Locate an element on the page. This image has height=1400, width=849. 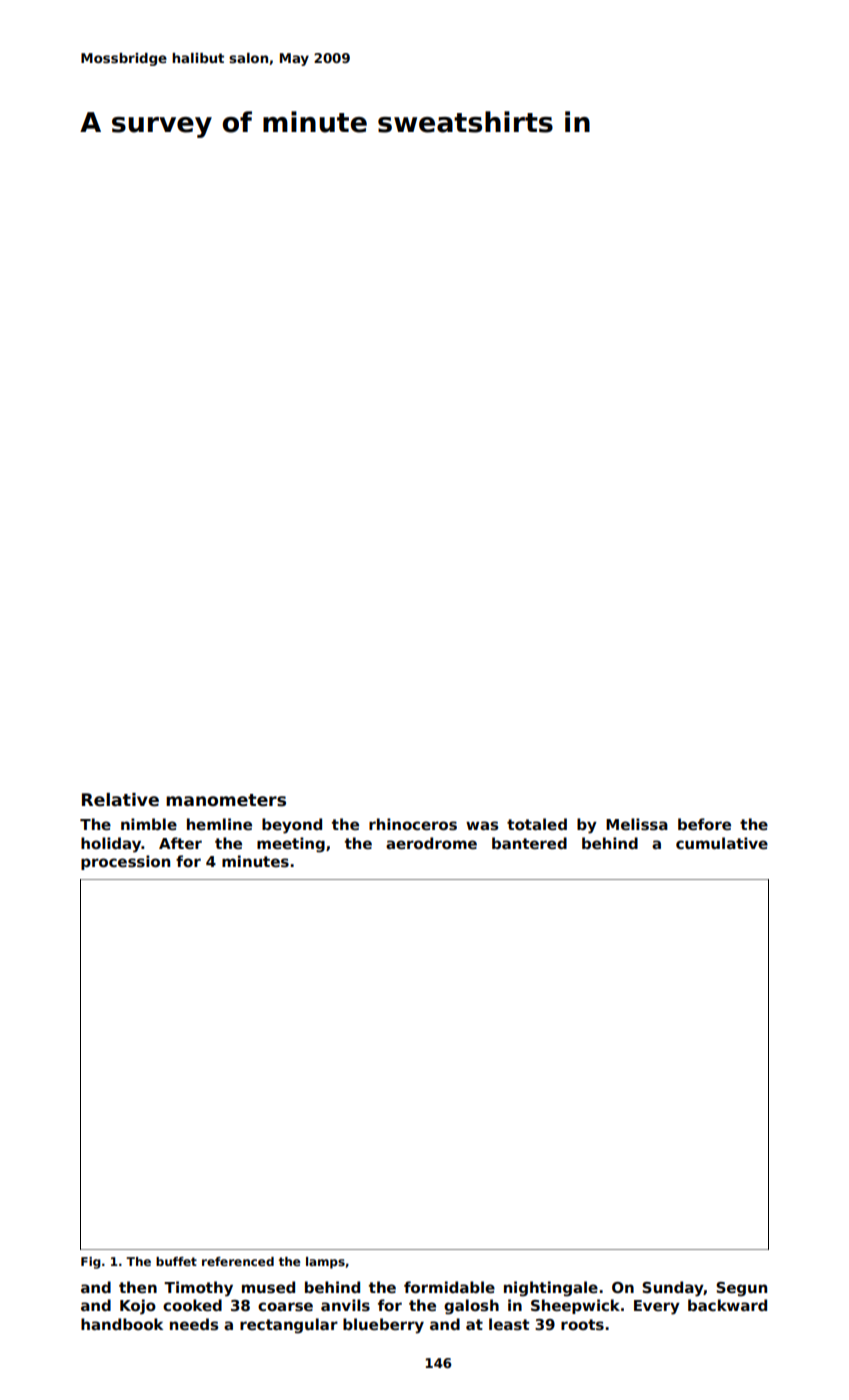
Fig is located at coordinates (91, 1263).
